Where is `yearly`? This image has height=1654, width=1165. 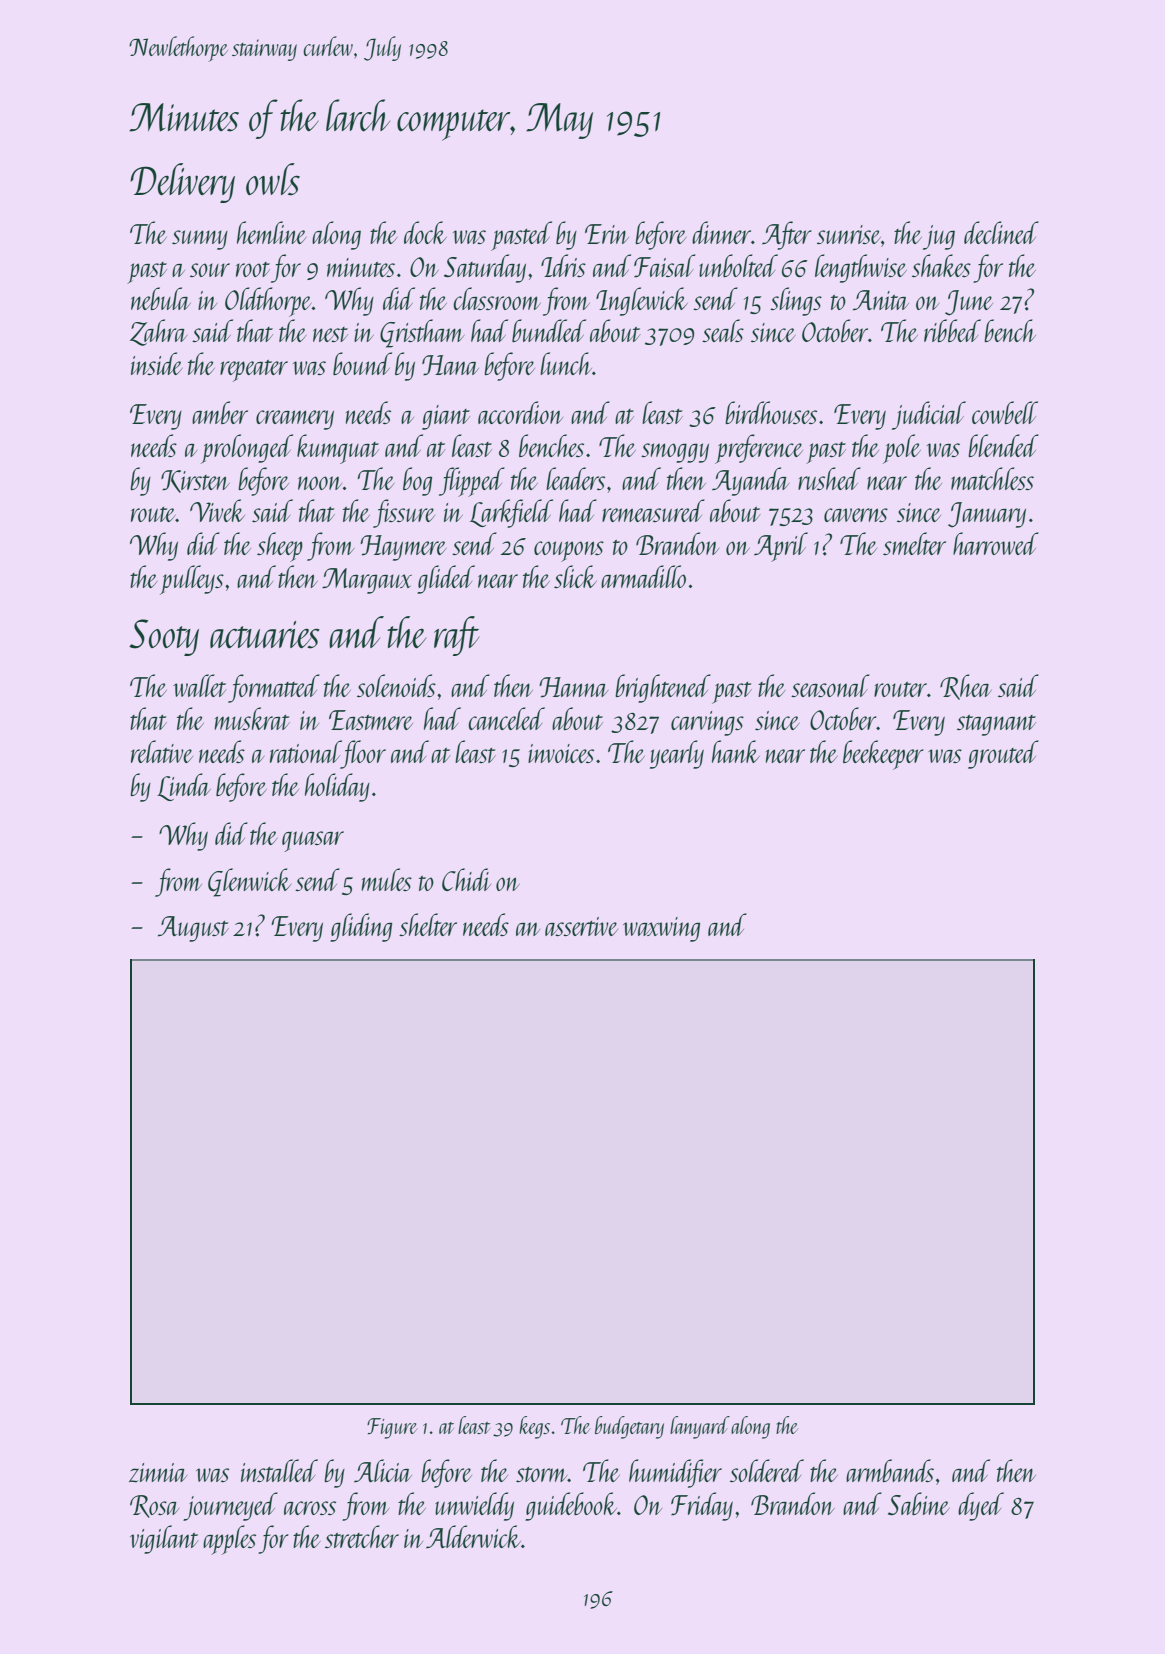 yearly is located at coordinates (677, 754).
